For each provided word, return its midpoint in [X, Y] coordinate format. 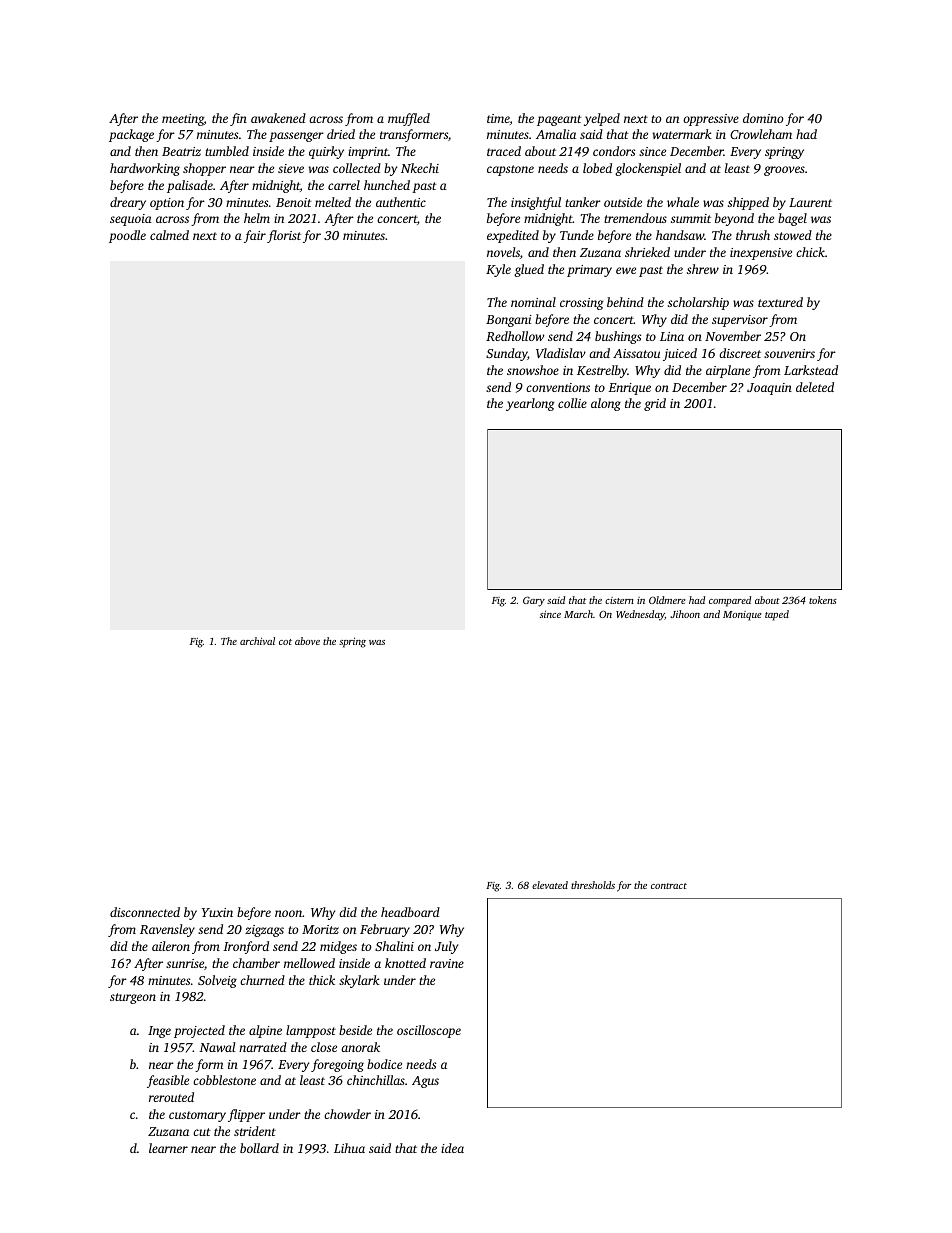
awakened [278, 118]
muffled [409, 119]
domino [763, 118]
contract [669, 886]
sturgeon [133, 998]
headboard [410, 912]
